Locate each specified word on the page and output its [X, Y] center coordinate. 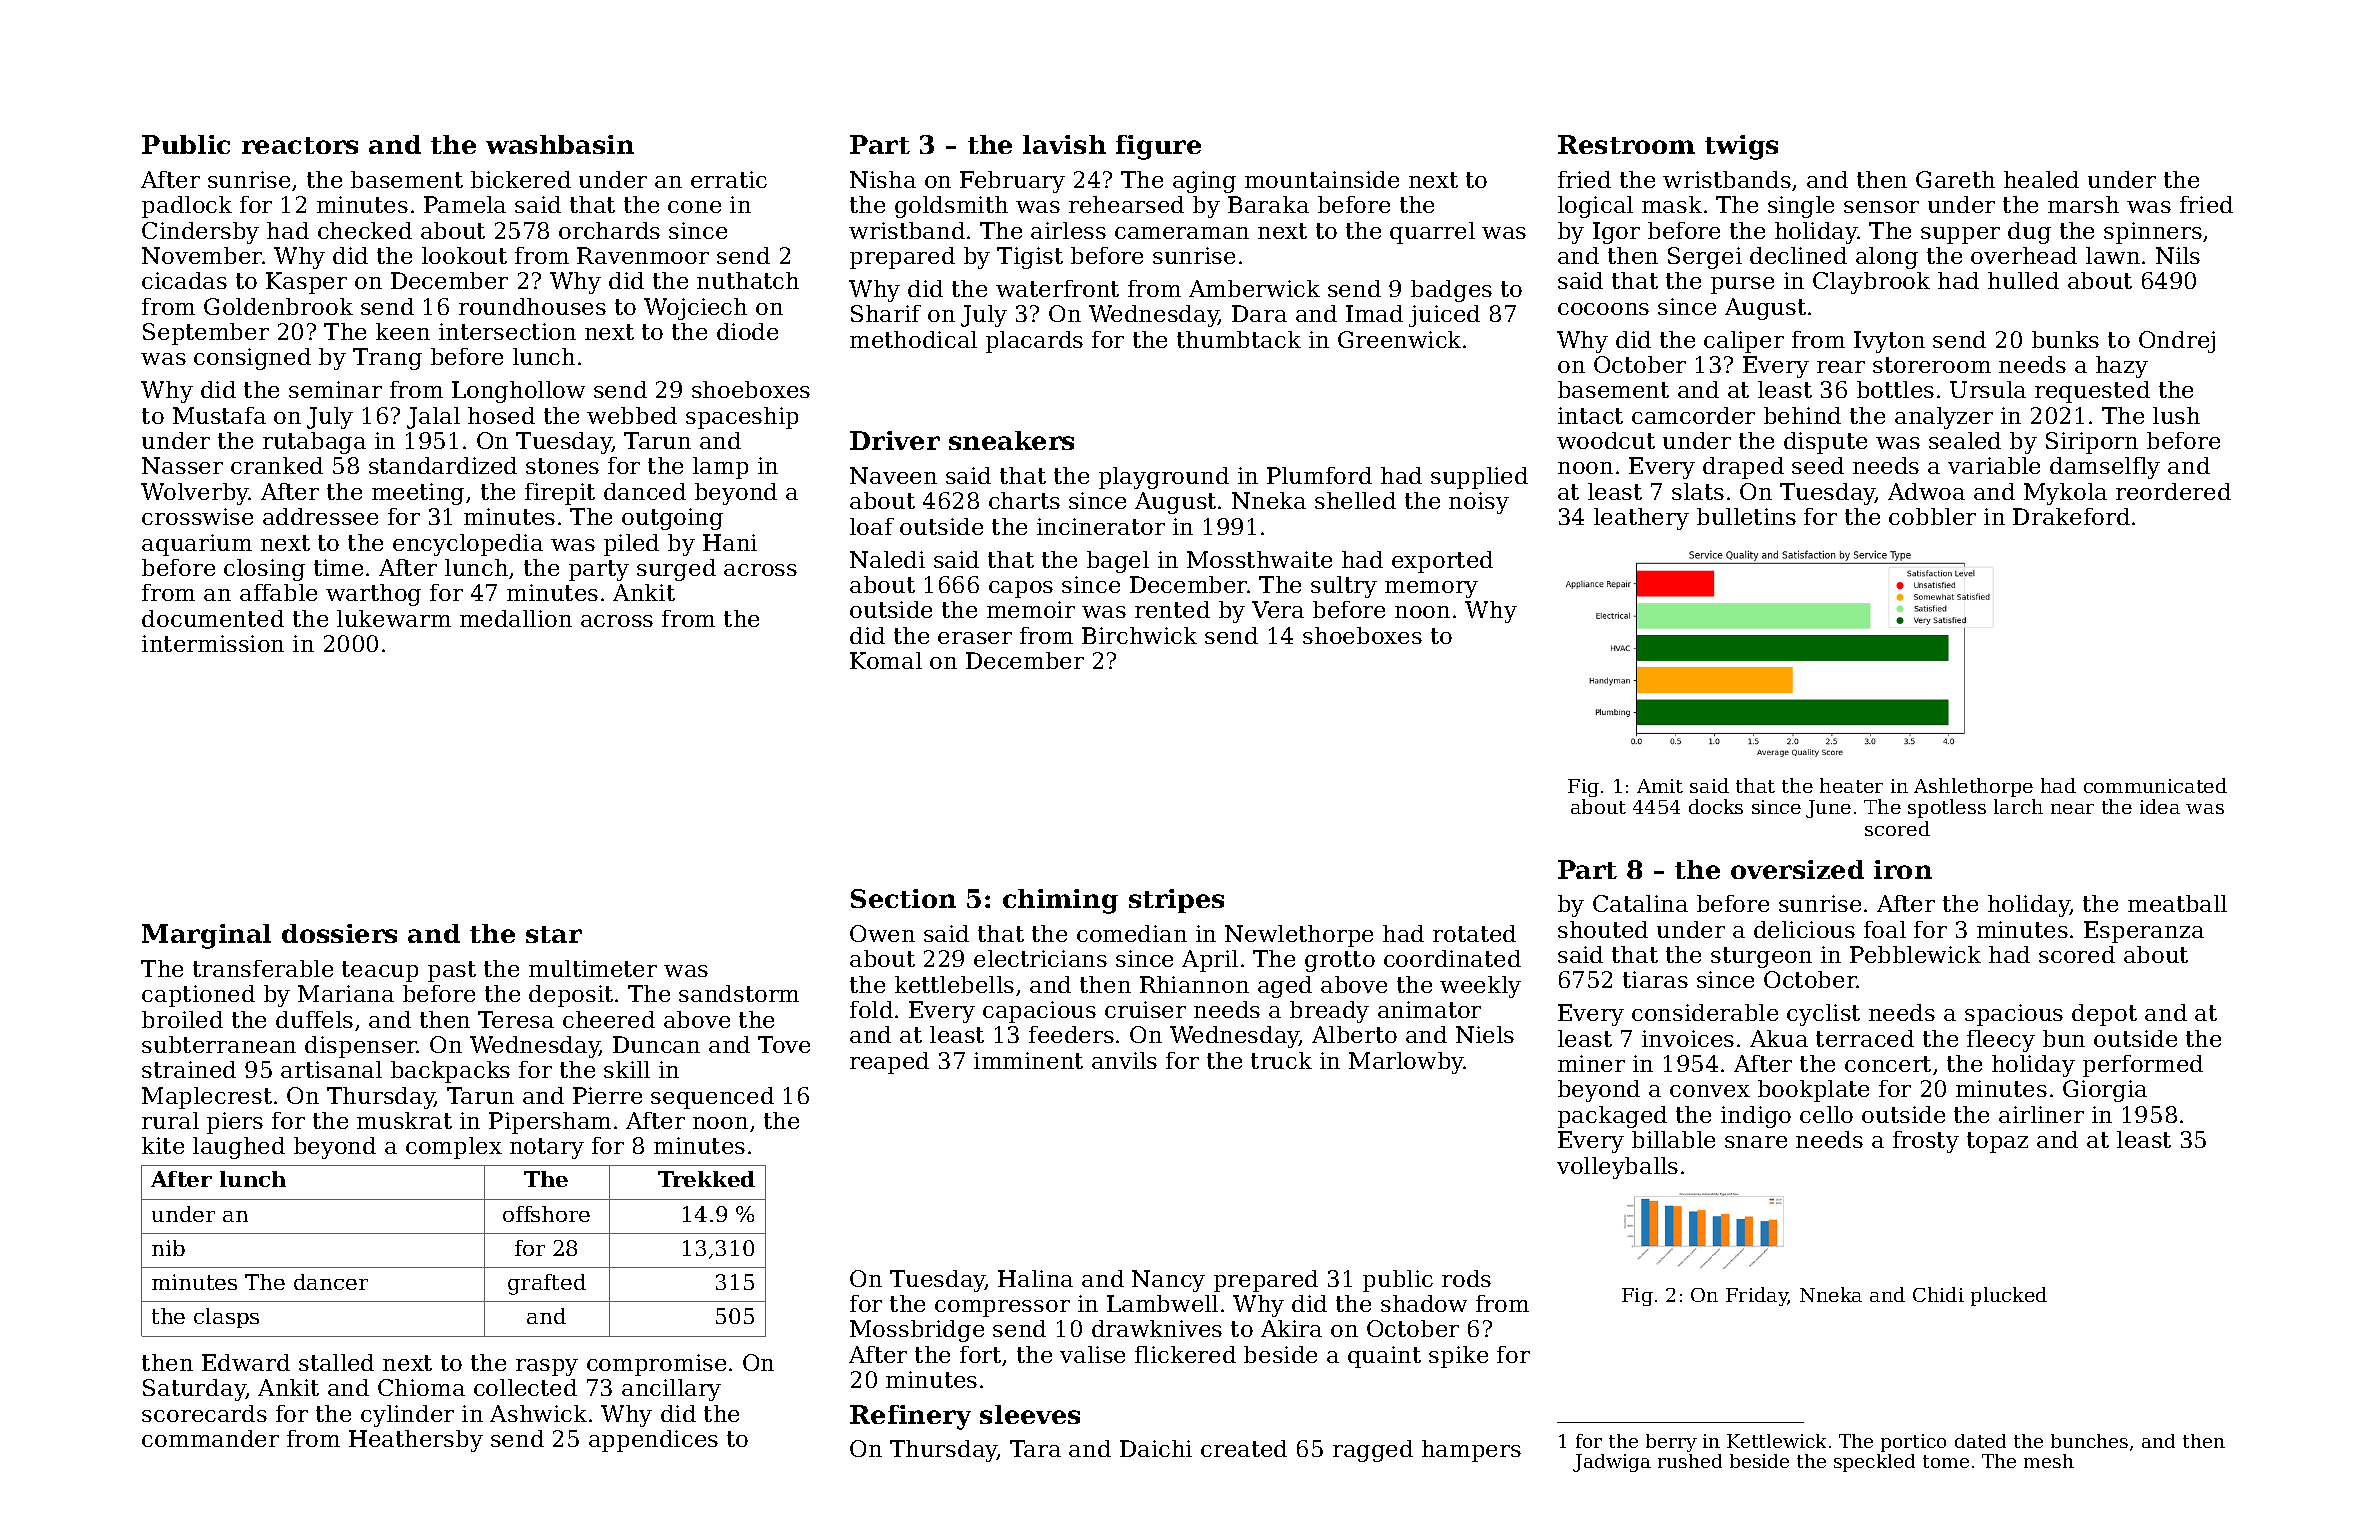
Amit [1660, 786]
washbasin [560, 144]
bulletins [1746, 516]
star [554, 934]
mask [1672, 204]
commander [210, 1438]
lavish [1064, 144]
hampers [1471, 1451]
